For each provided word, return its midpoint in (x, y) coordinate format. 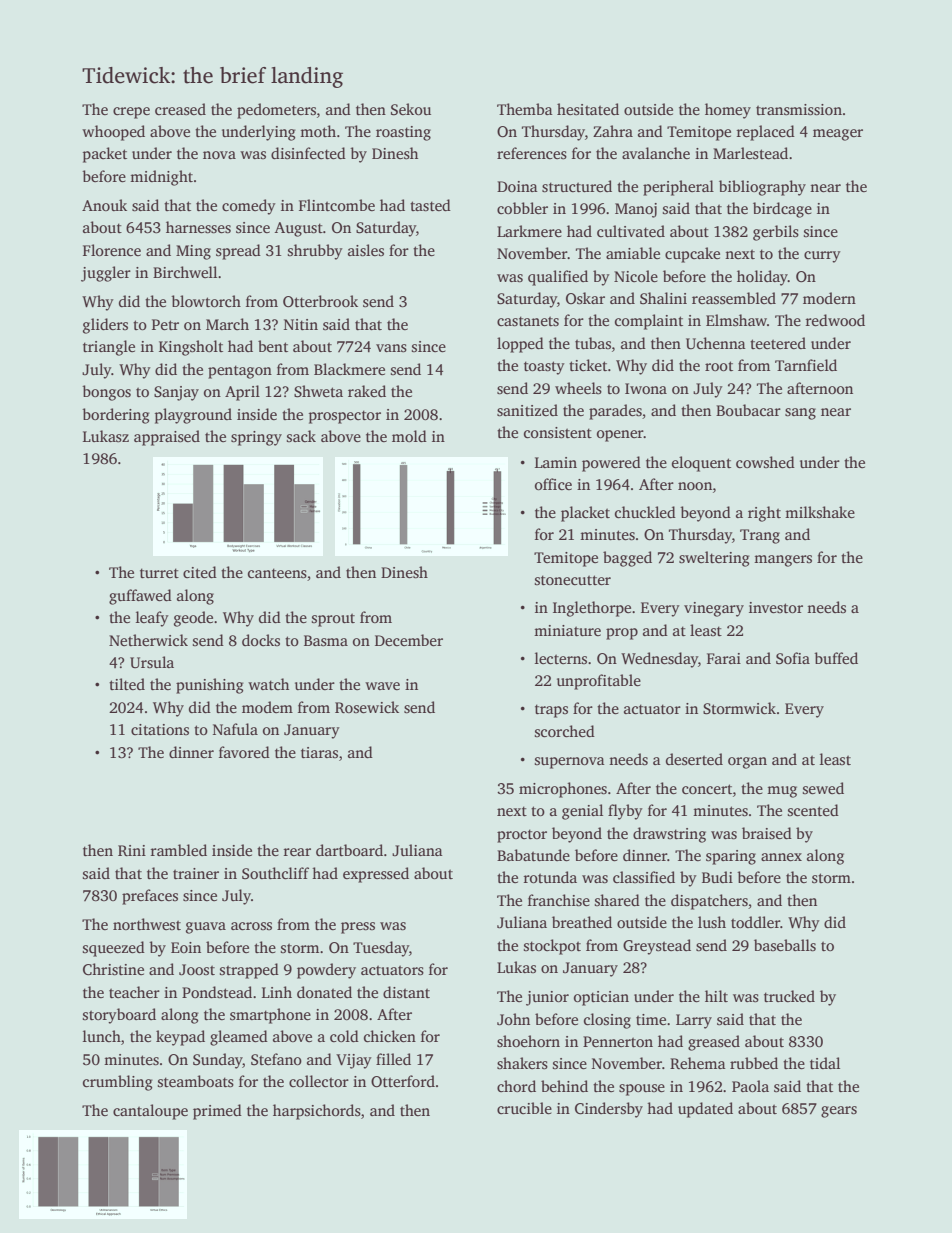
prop (622, 634)
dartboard (349, 850)
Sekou (411, 109)
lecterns (561, 658)
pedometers (276, 111)
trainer (196, 873)
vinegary (714, 609)
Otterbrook (320, 301)
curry (822, 257)
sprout (333, 620)
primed (217, 1112)
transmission (799, 110)
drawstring (669, 835)
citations (160, 729)
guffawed (140, 597)
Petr (165, 324)
